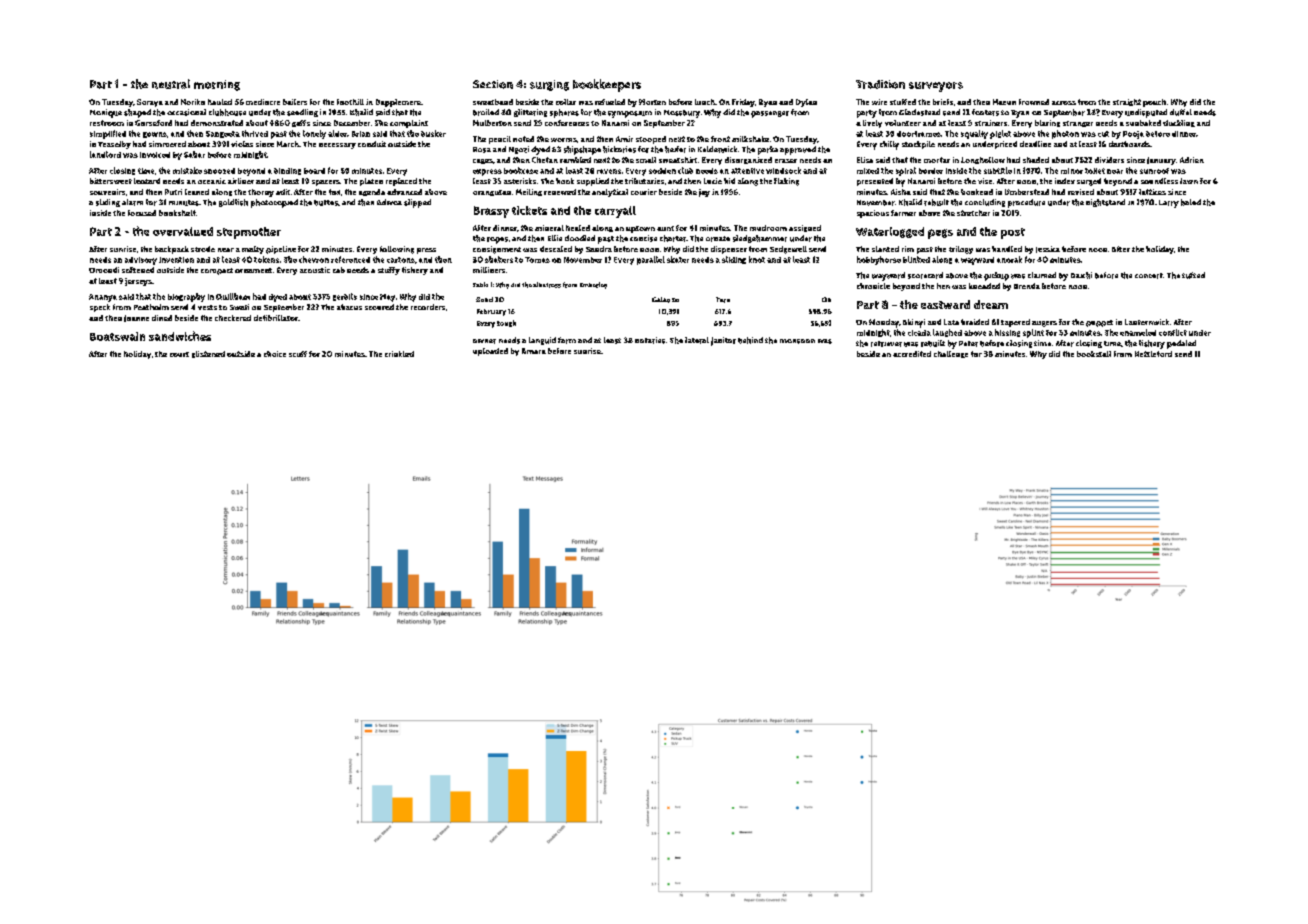 This screenshot has width=1308, height=924. What do you see at coordinates (607, 85) in the screenshot?
I see `bookkeepers` at bounding box center [607, 85].
